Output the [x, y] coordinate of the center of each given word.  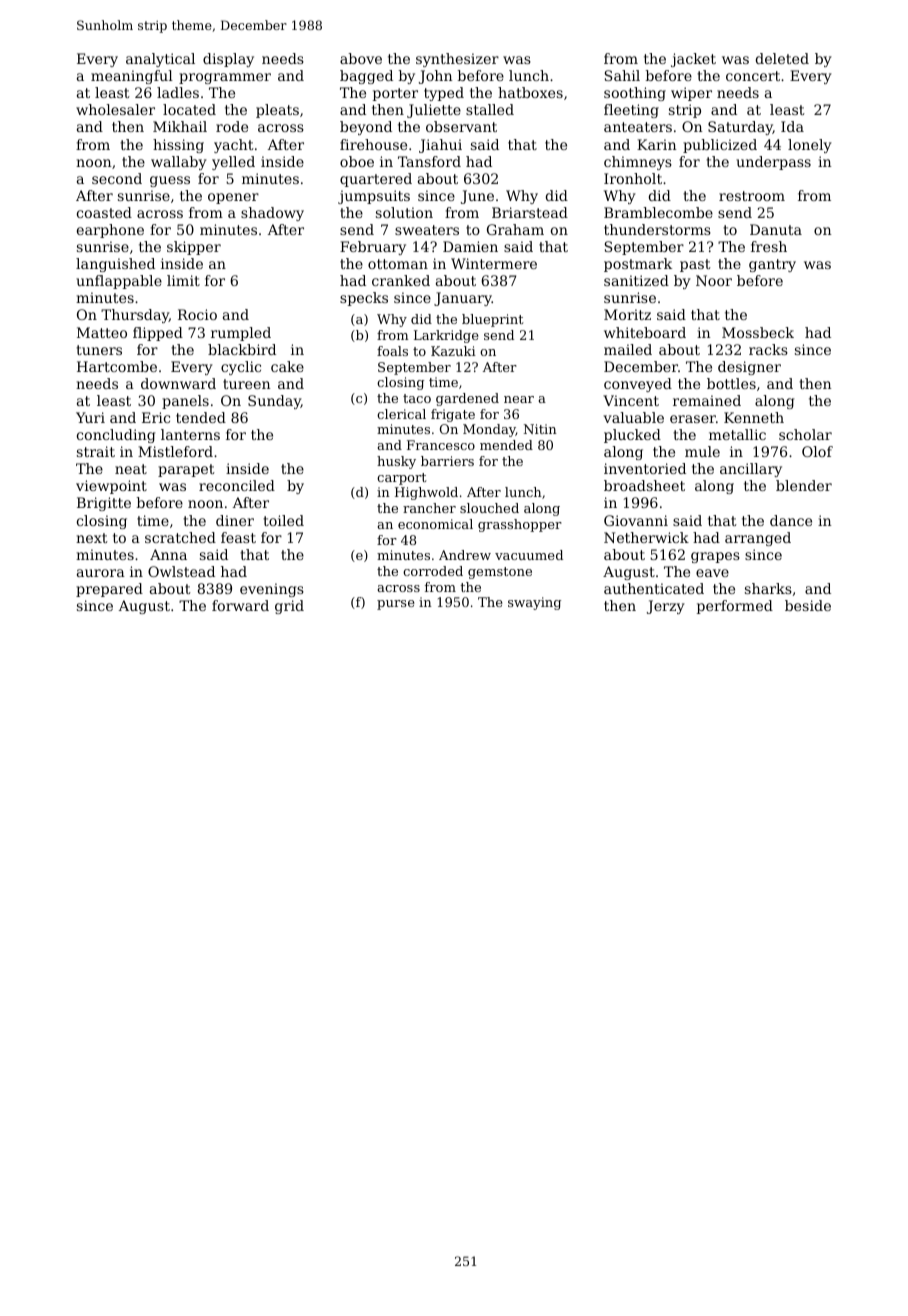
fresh [769, 246]
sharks [768, 588]
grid [289, 607]
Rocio [197, 314]
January [463, 299]
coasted [104, 212]
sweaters [427, 230]
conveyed [638, 385]
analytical [160, 60]
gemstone [500, 573]
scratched [180, 537]
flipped [158, 334]
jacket [693, 60]
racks [768, 349]
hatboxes [530, 92]
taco [417, 398]
